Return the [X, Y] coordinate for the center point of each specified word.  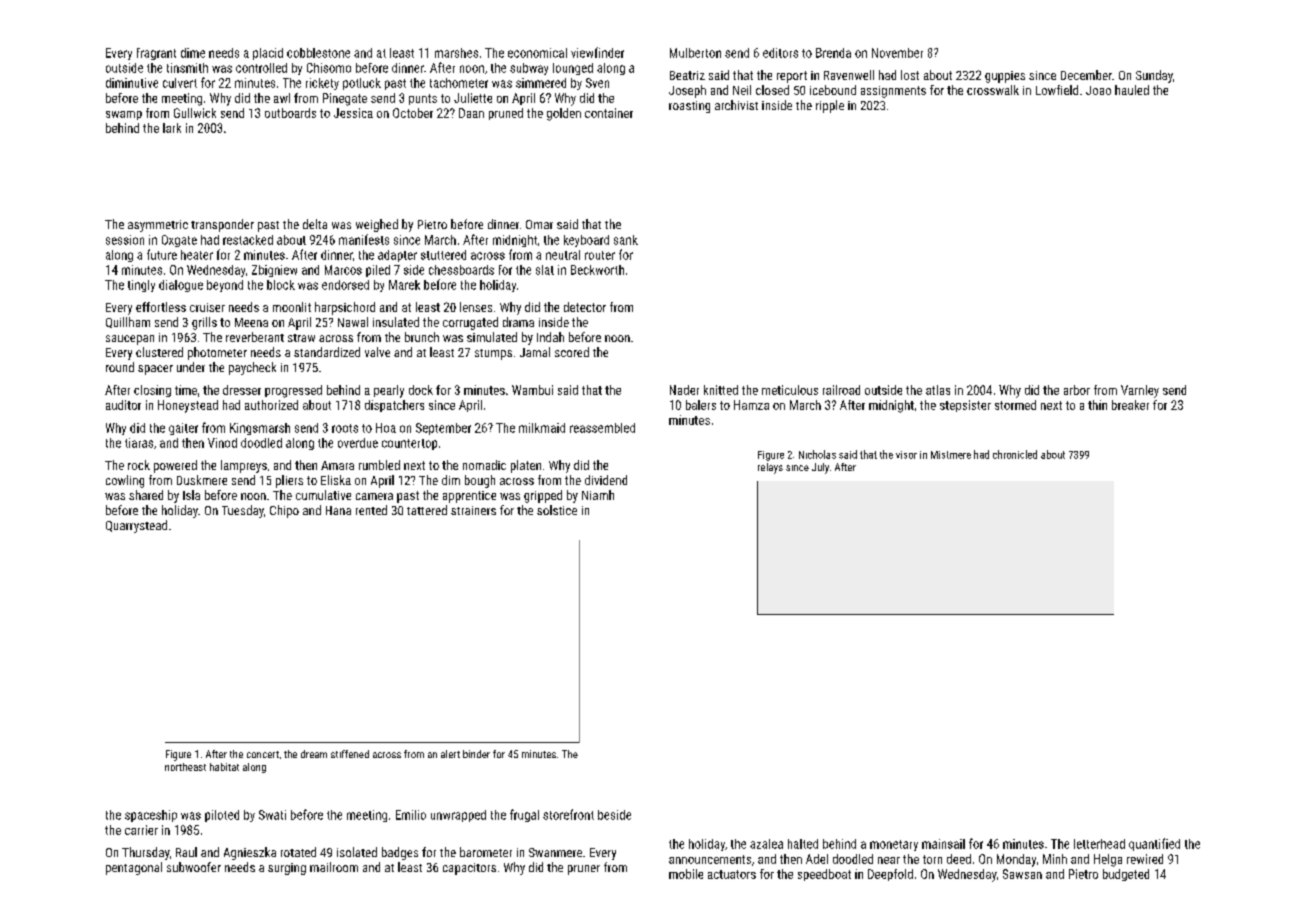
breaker [1130, 405]
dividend [606, 480]
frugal [524, 815]
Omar [539, 224]
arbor [1077, 390]
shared [146, 495]
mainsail [943, 844]
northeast [185, 767]
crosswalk [993, 90]
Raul [186, 852]
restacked [248, 240]
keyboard [586, 241]
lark [172, 128]
